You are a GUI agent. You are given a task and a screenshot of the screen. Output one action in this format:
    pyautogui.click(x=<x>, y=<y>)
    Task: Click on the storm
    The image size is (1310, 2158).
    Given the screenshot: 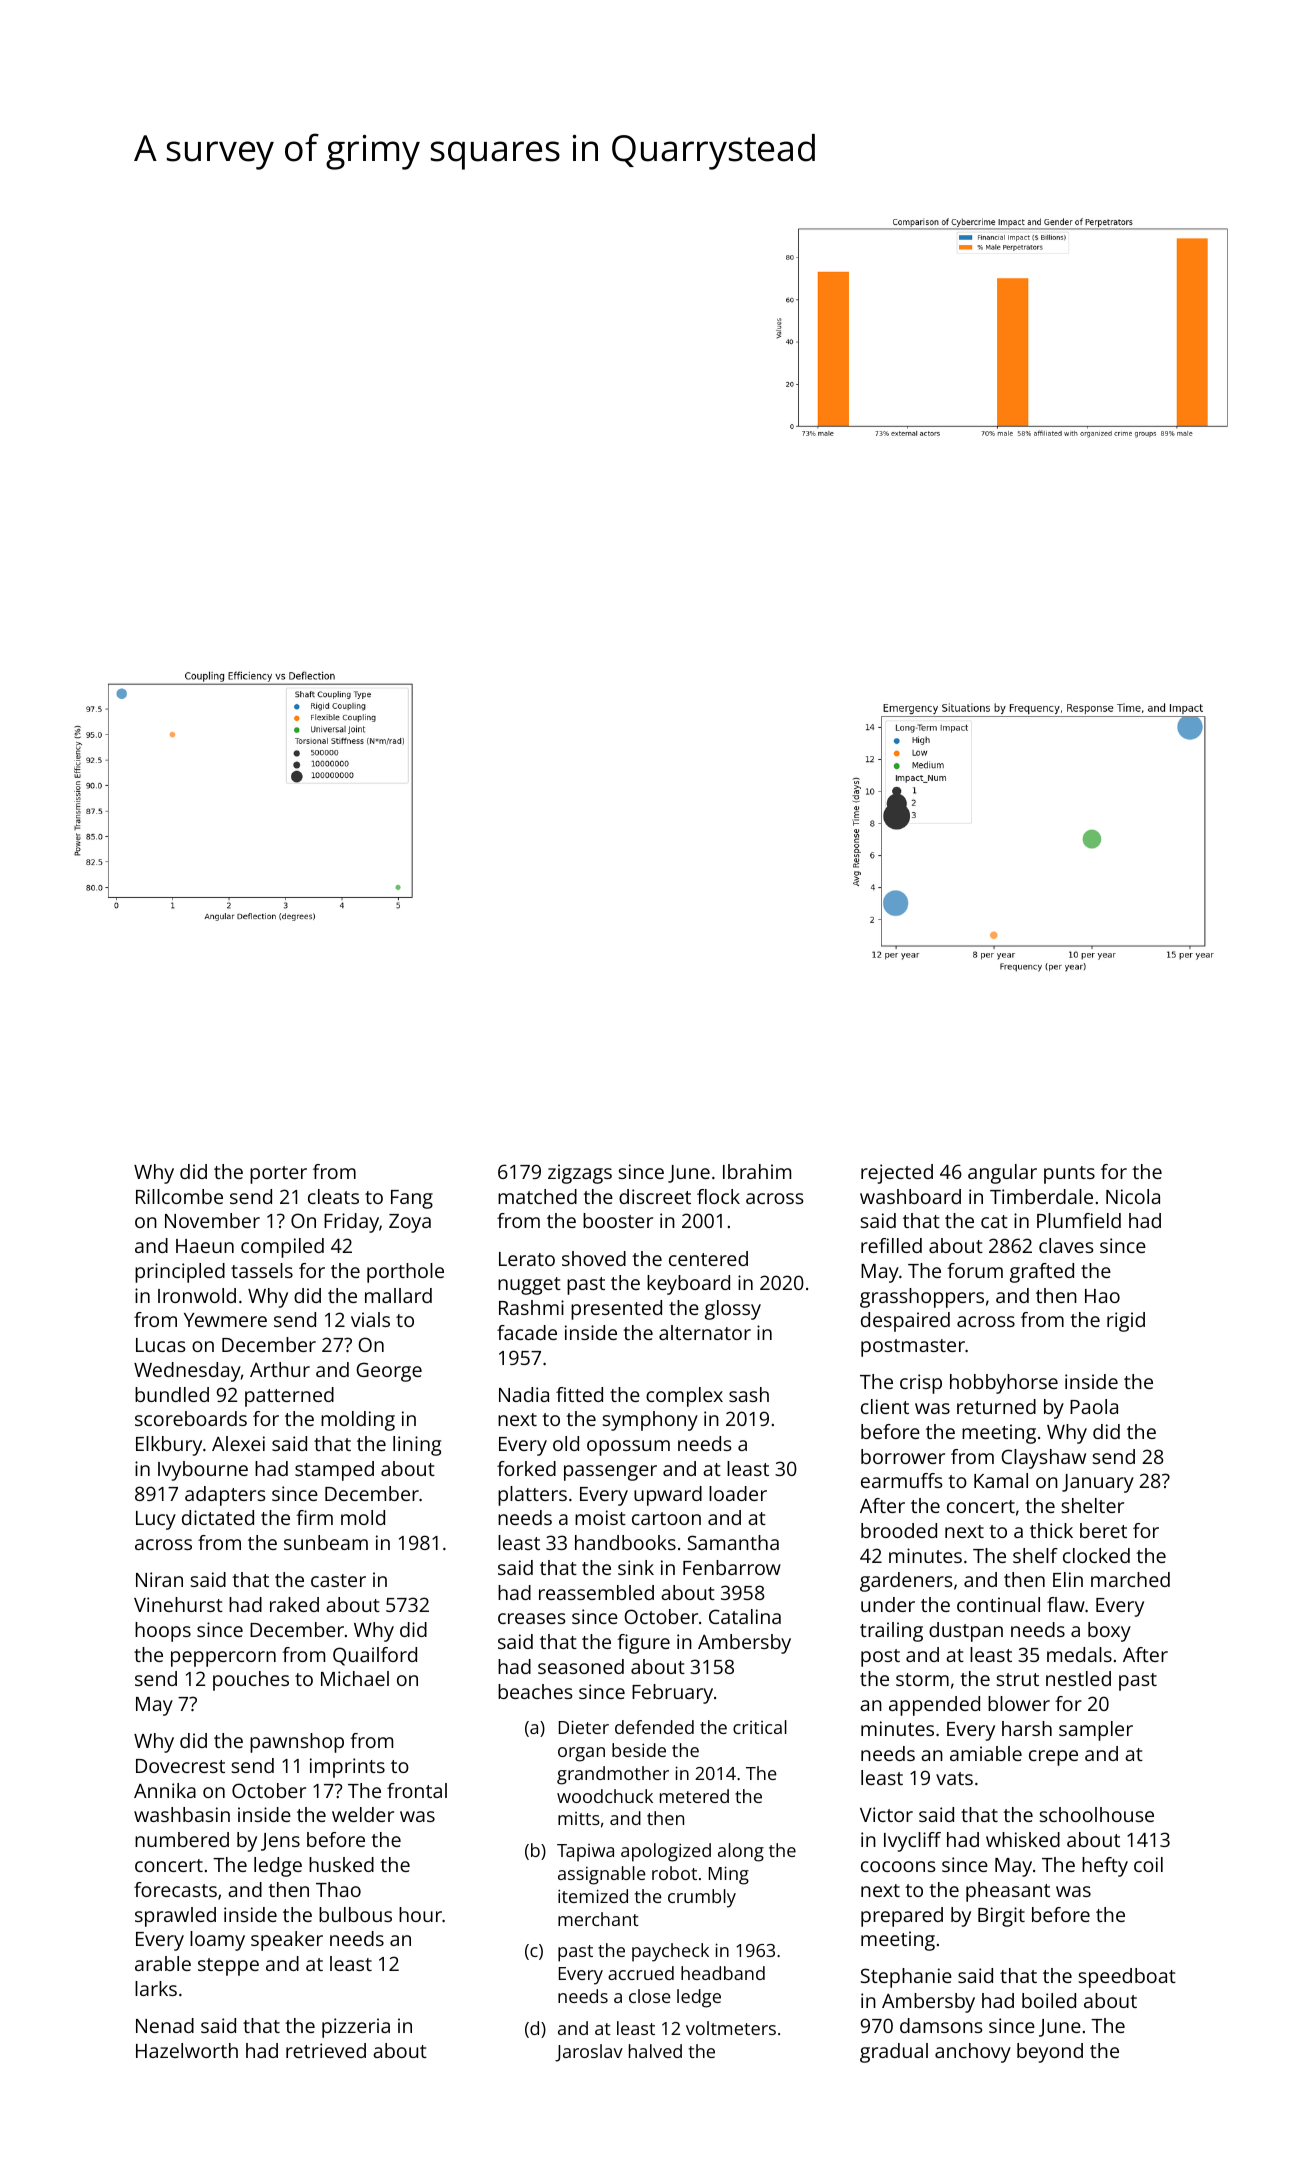 What is the action you would take?
    pyautogui.click(x=922, y=1679)
